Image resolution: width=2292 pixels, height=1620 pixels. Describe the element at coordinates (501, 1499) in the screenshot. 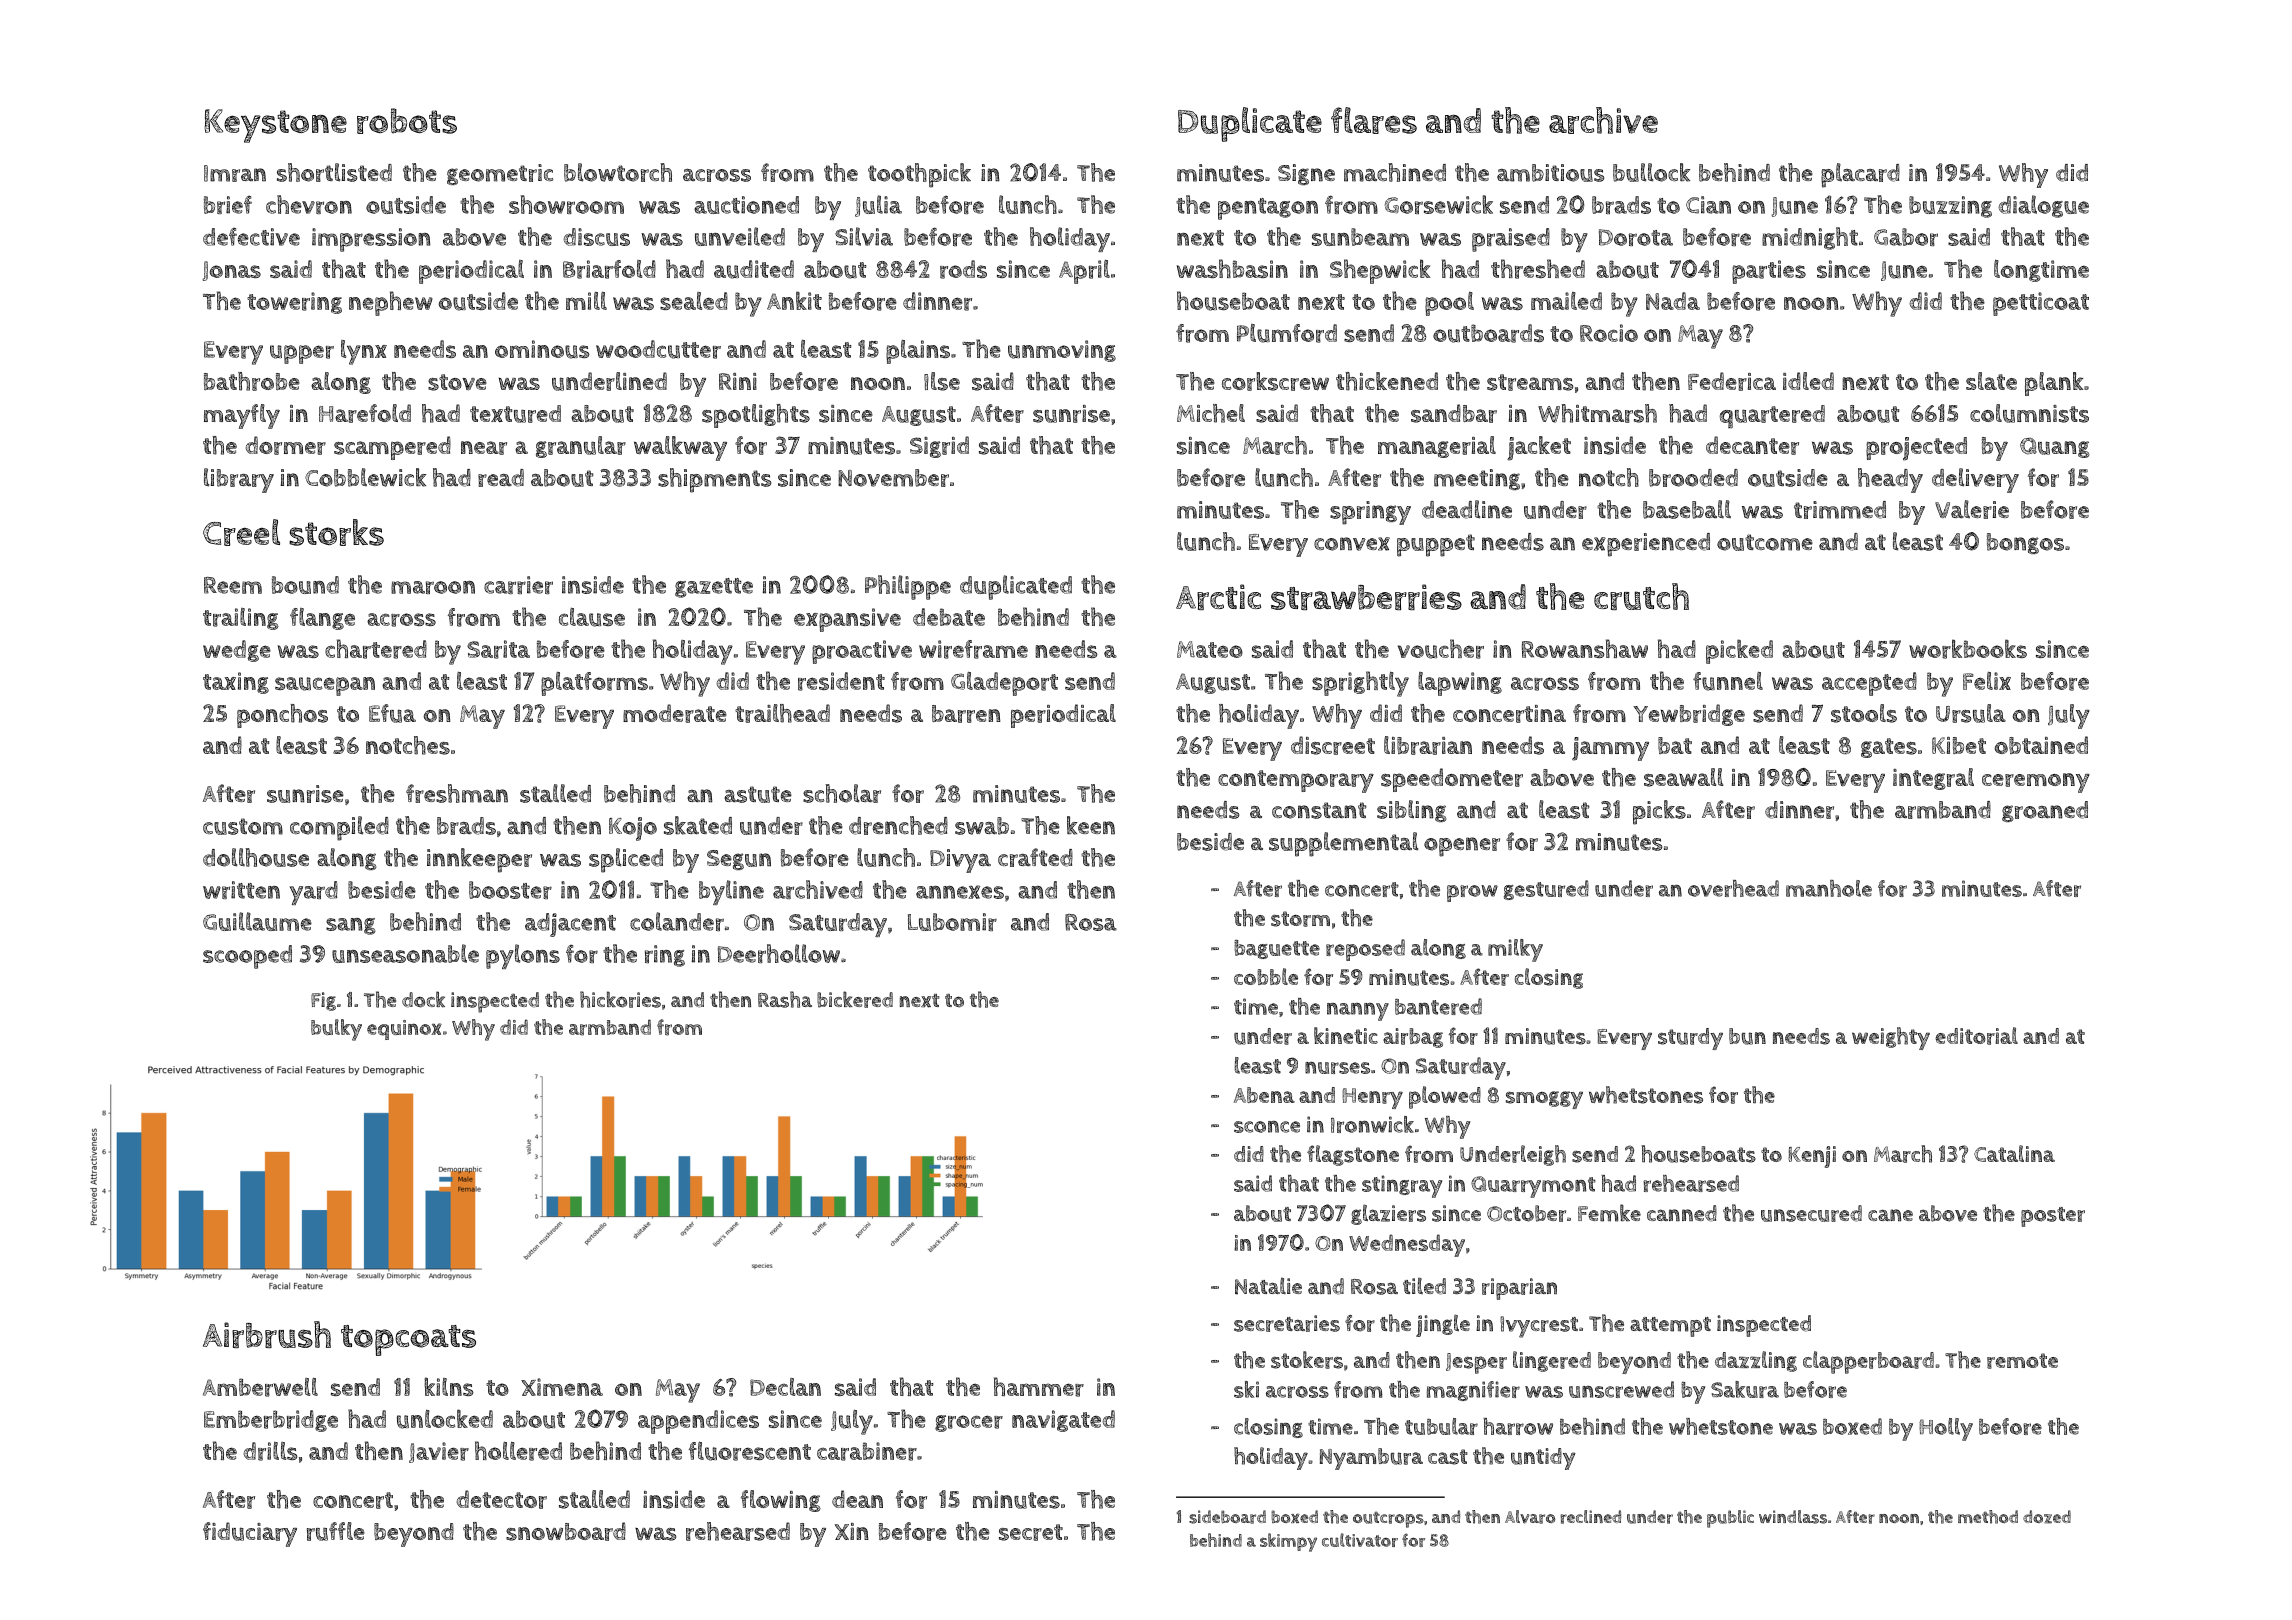

I see `detector` at that location.
